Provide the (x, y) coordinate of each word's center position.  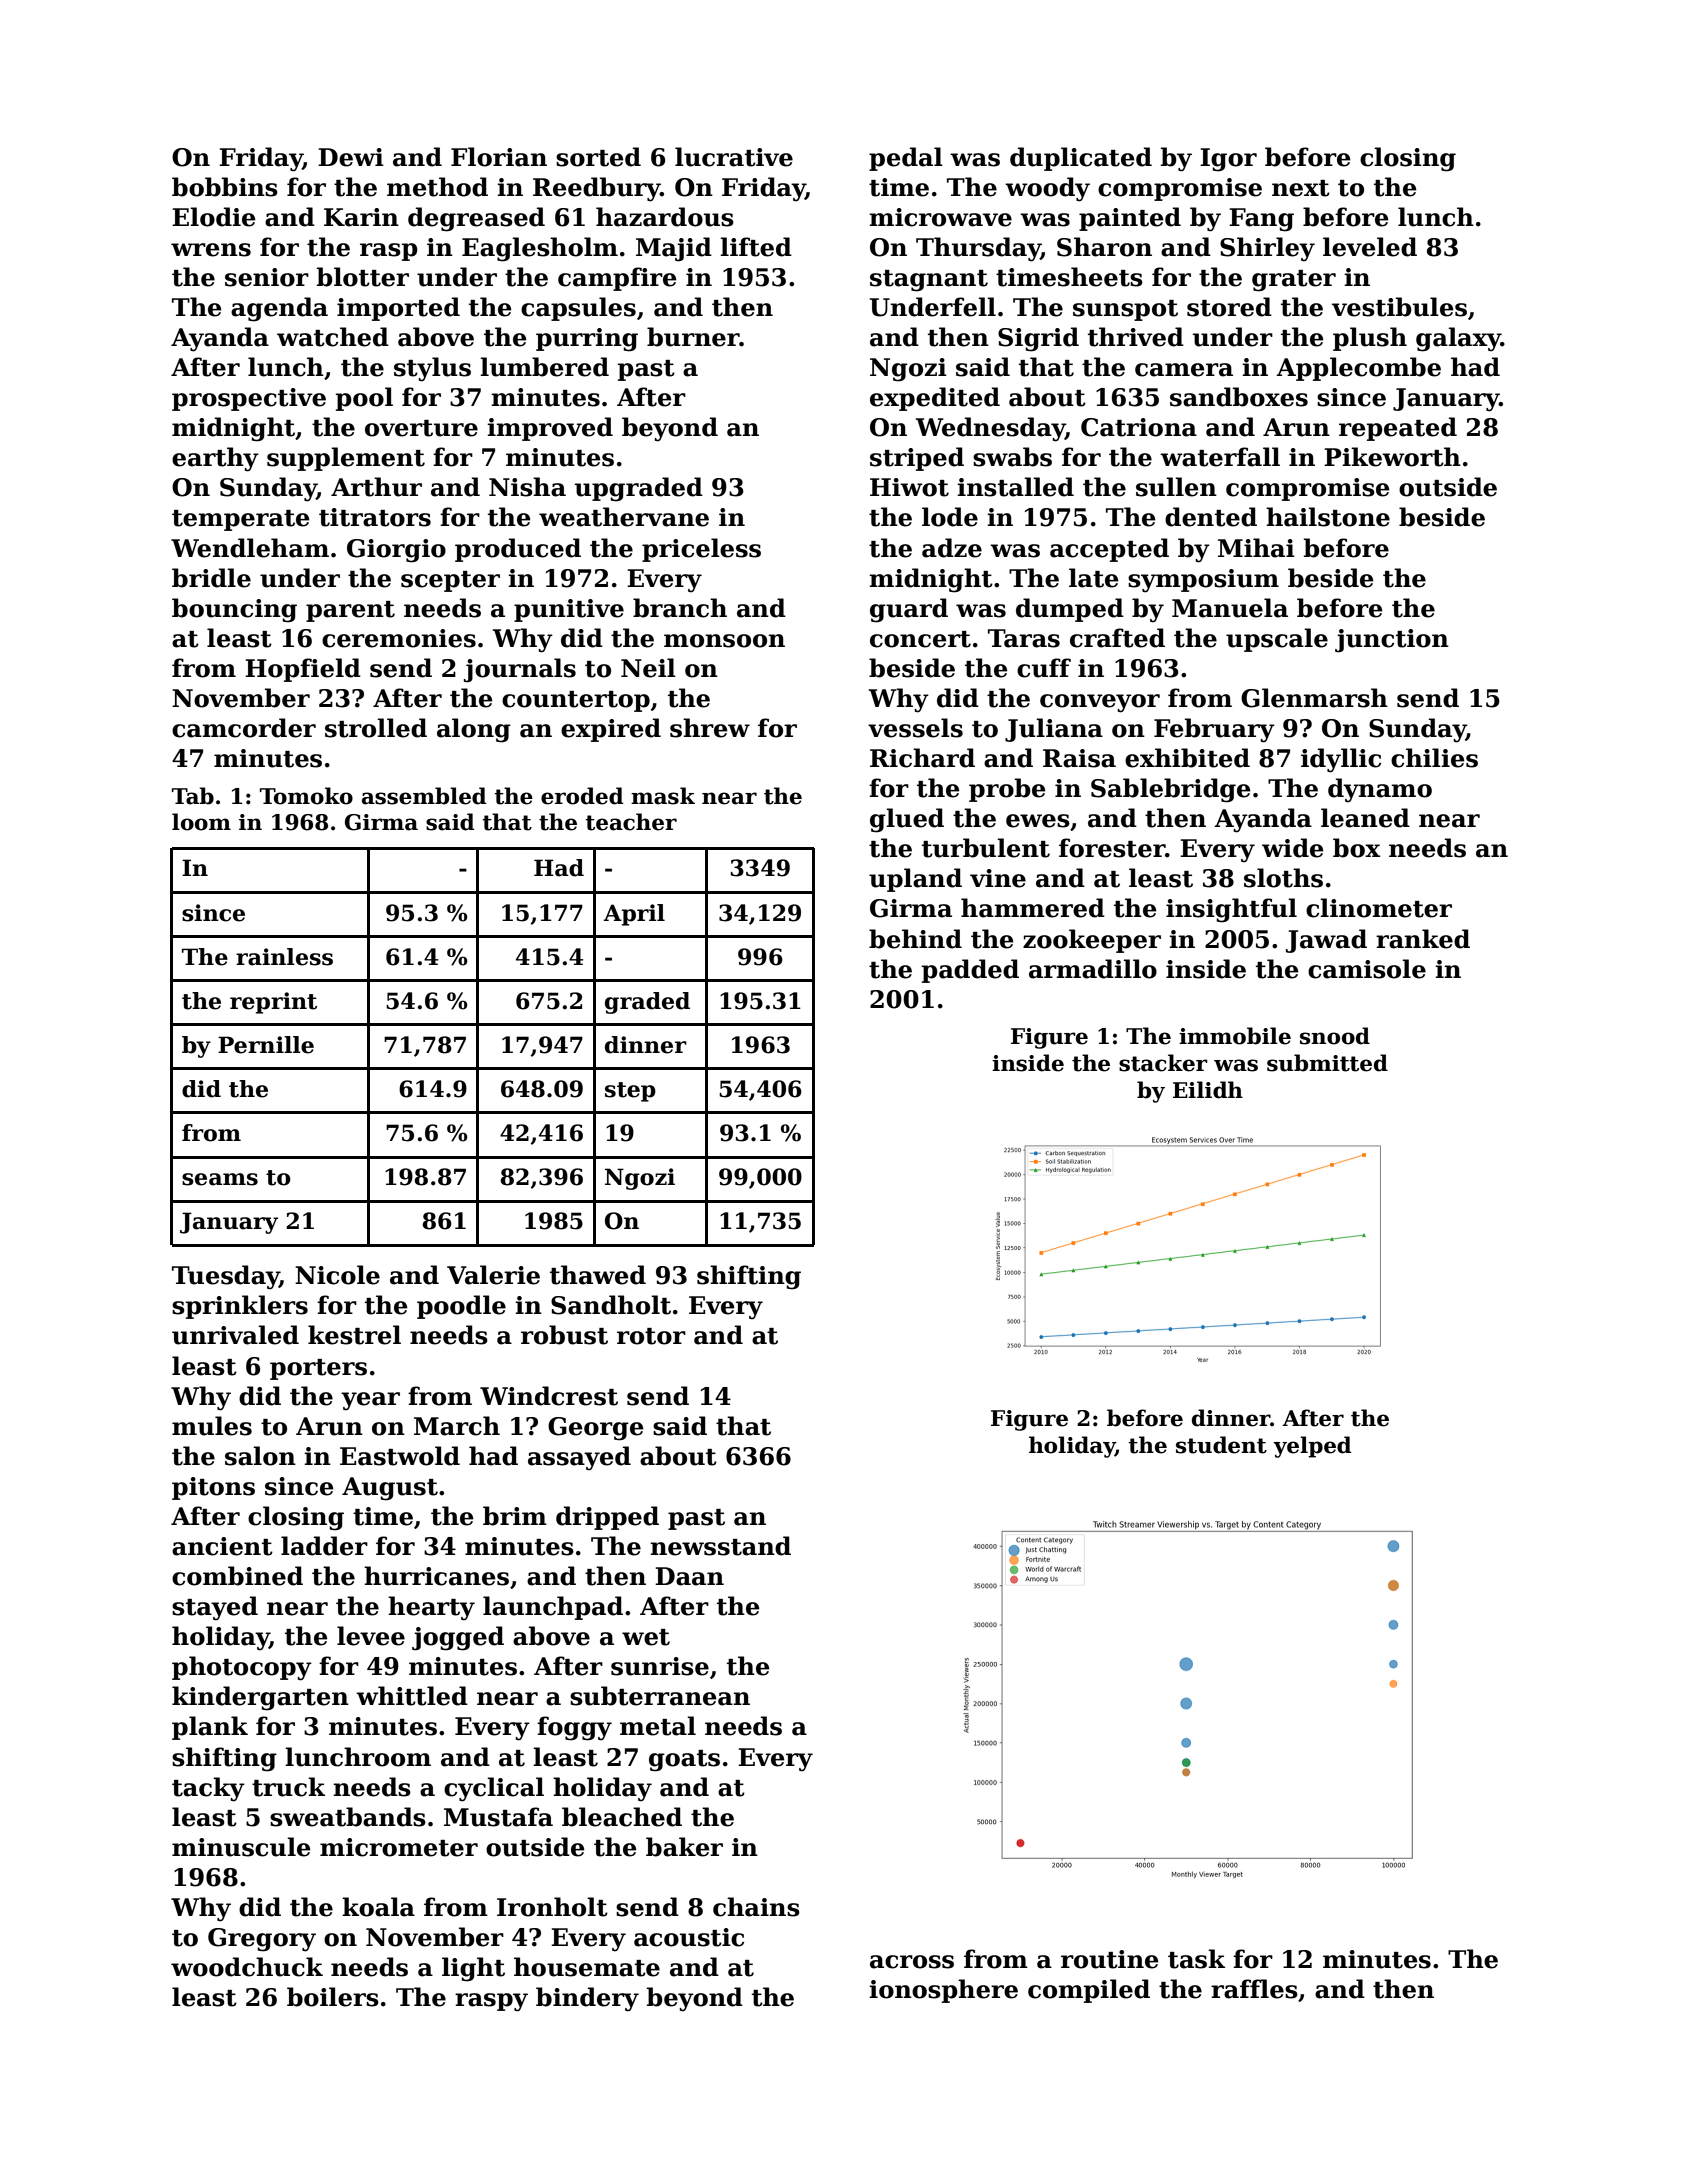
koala (378, 1907)
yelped (1312, 1447)
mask (663, 796)
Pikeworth (1392, 457)
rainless (284, 957)
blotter (363, 277)
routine (1110, 1959)
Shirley (1267, 249)
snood (1335, 1036)
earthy (215, 459)
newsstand (720, 1546)
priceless (701, 550)
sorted (598, 157)
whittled (412, 1696)
